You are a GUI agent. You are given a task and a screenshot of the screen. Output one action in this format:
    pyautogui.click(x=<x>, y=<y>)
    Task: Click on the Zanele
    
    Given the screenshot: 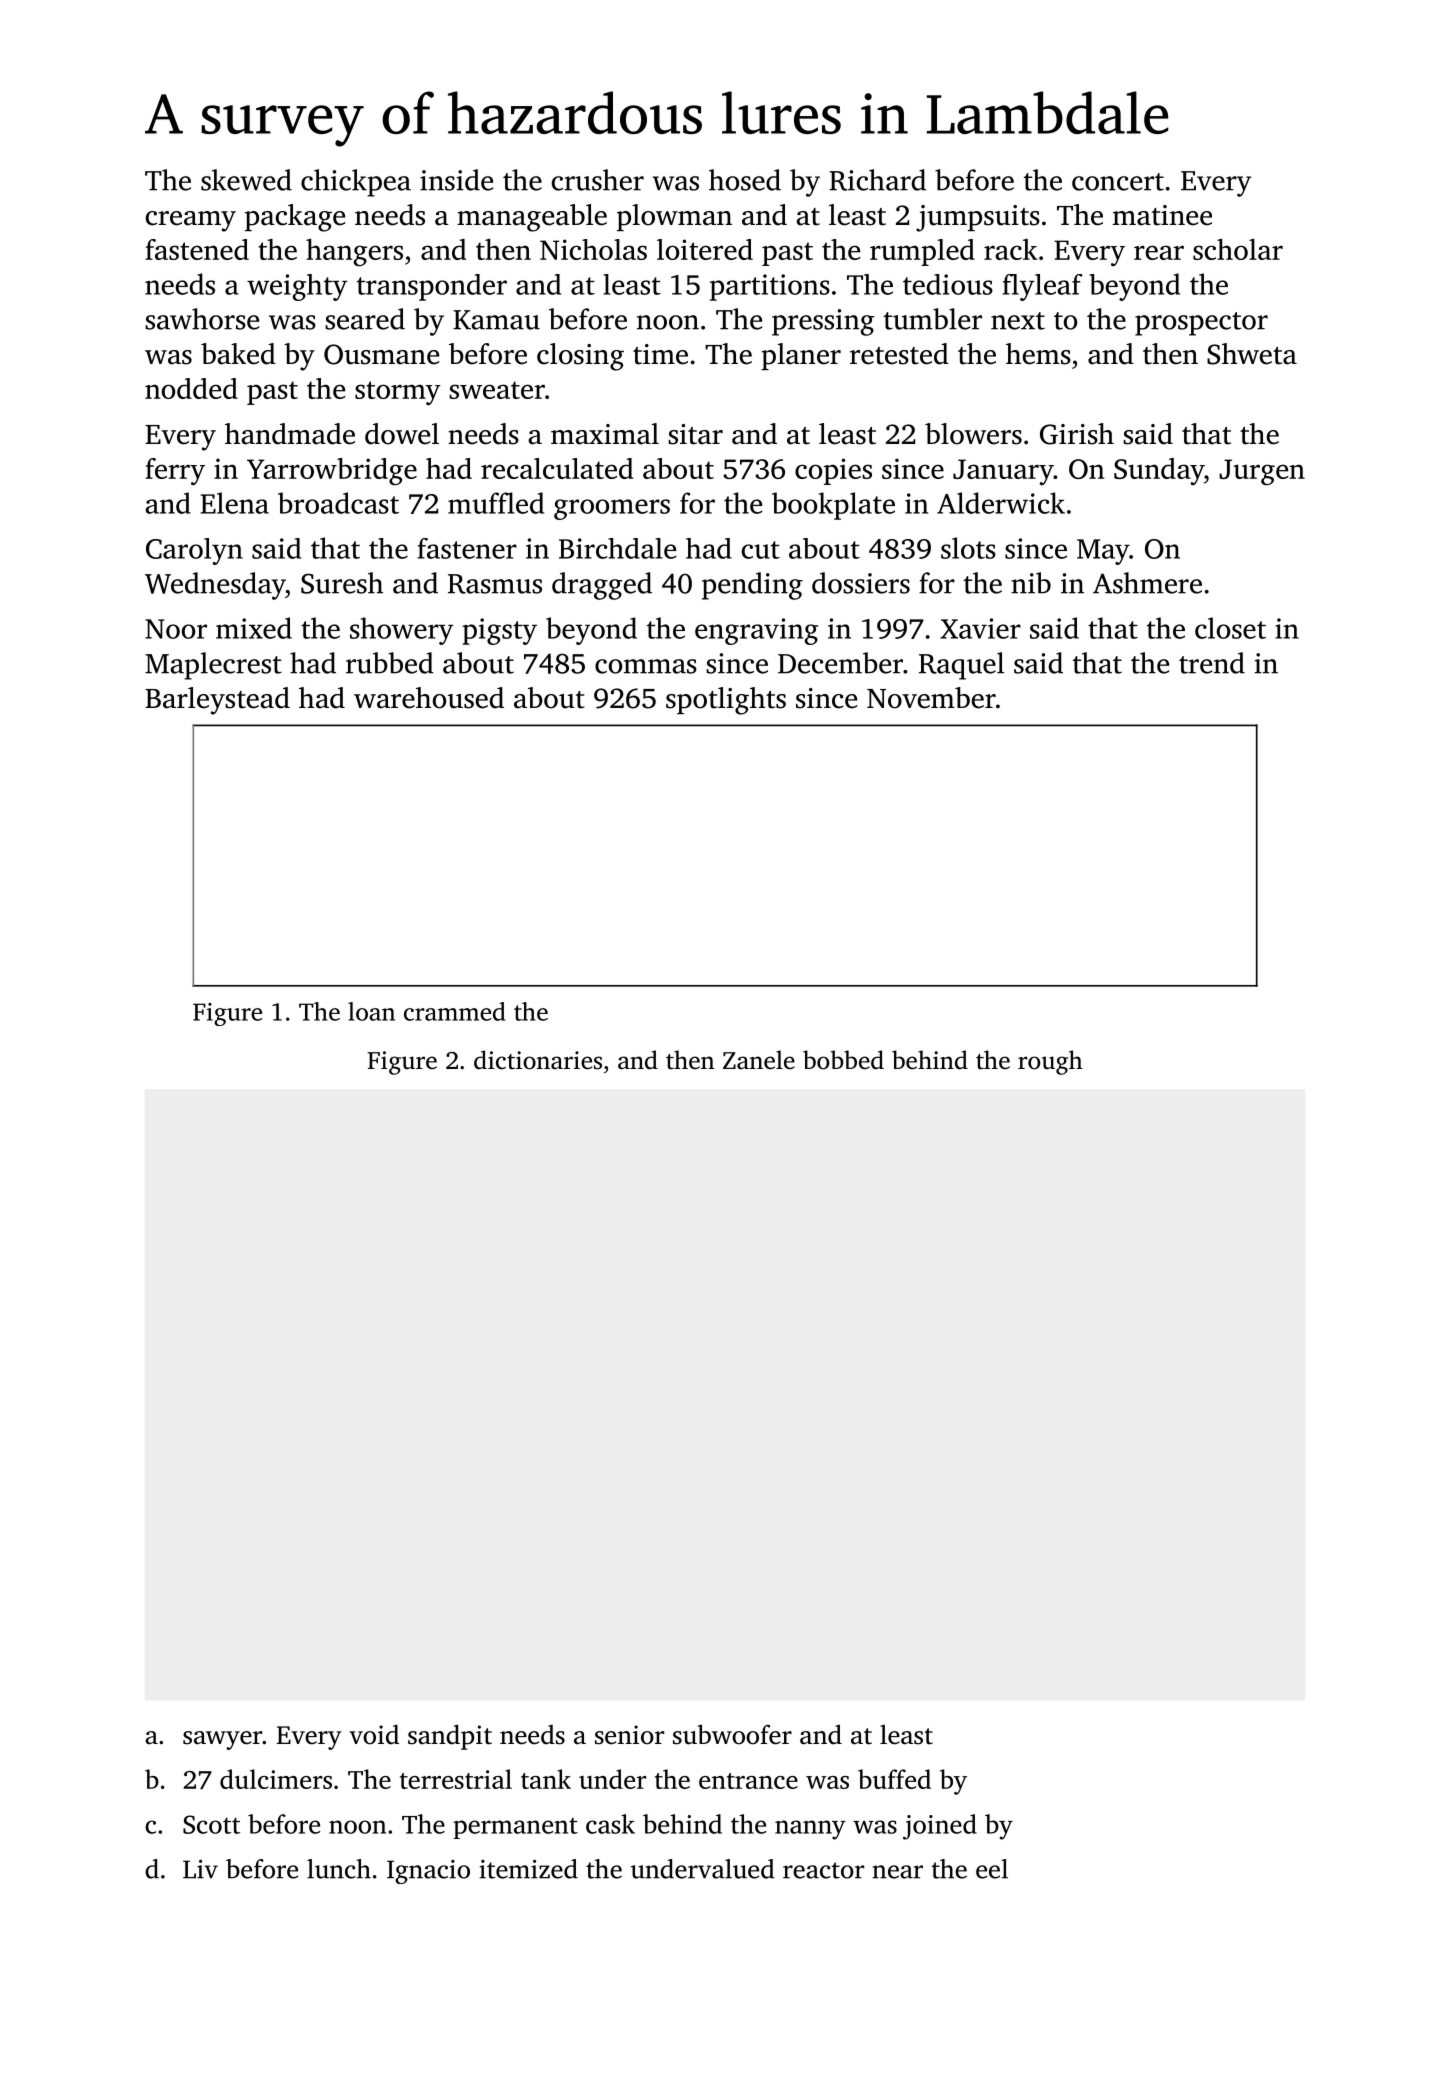 What is the action you would take?
    pyautogui.click(x=759, y=1060)
